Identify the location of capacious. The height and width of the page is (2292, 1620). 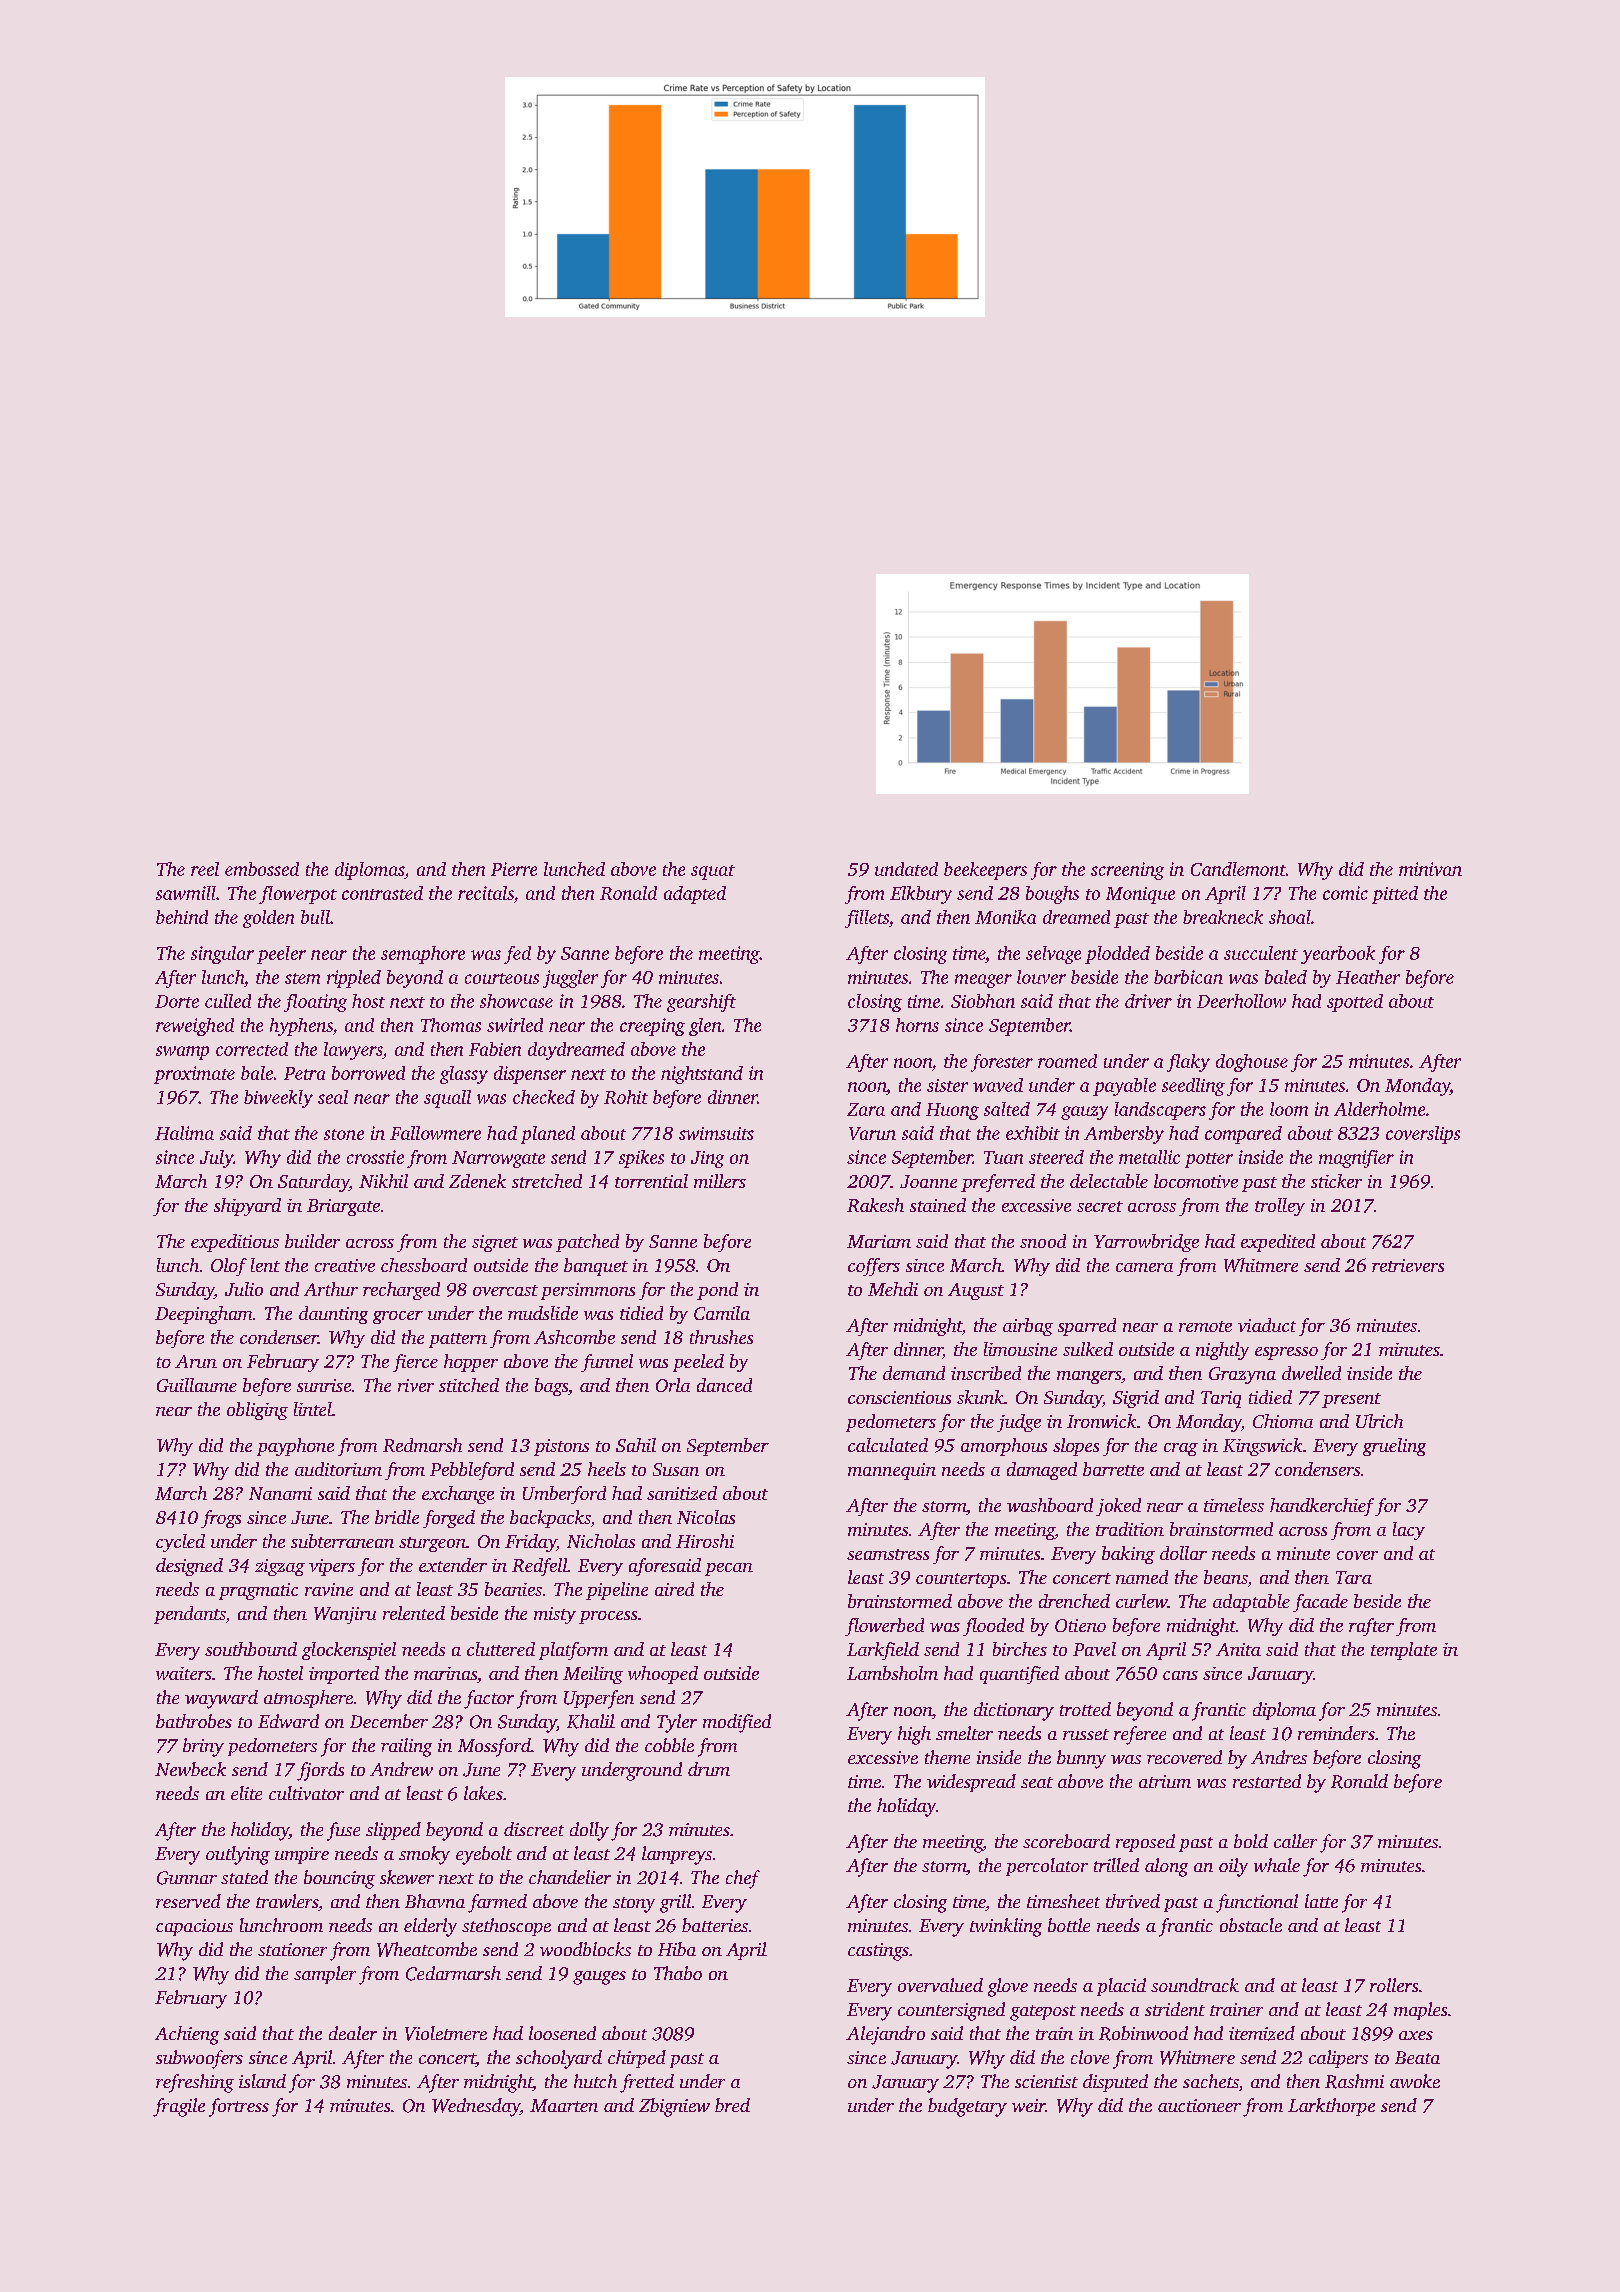
(194, 1927).
